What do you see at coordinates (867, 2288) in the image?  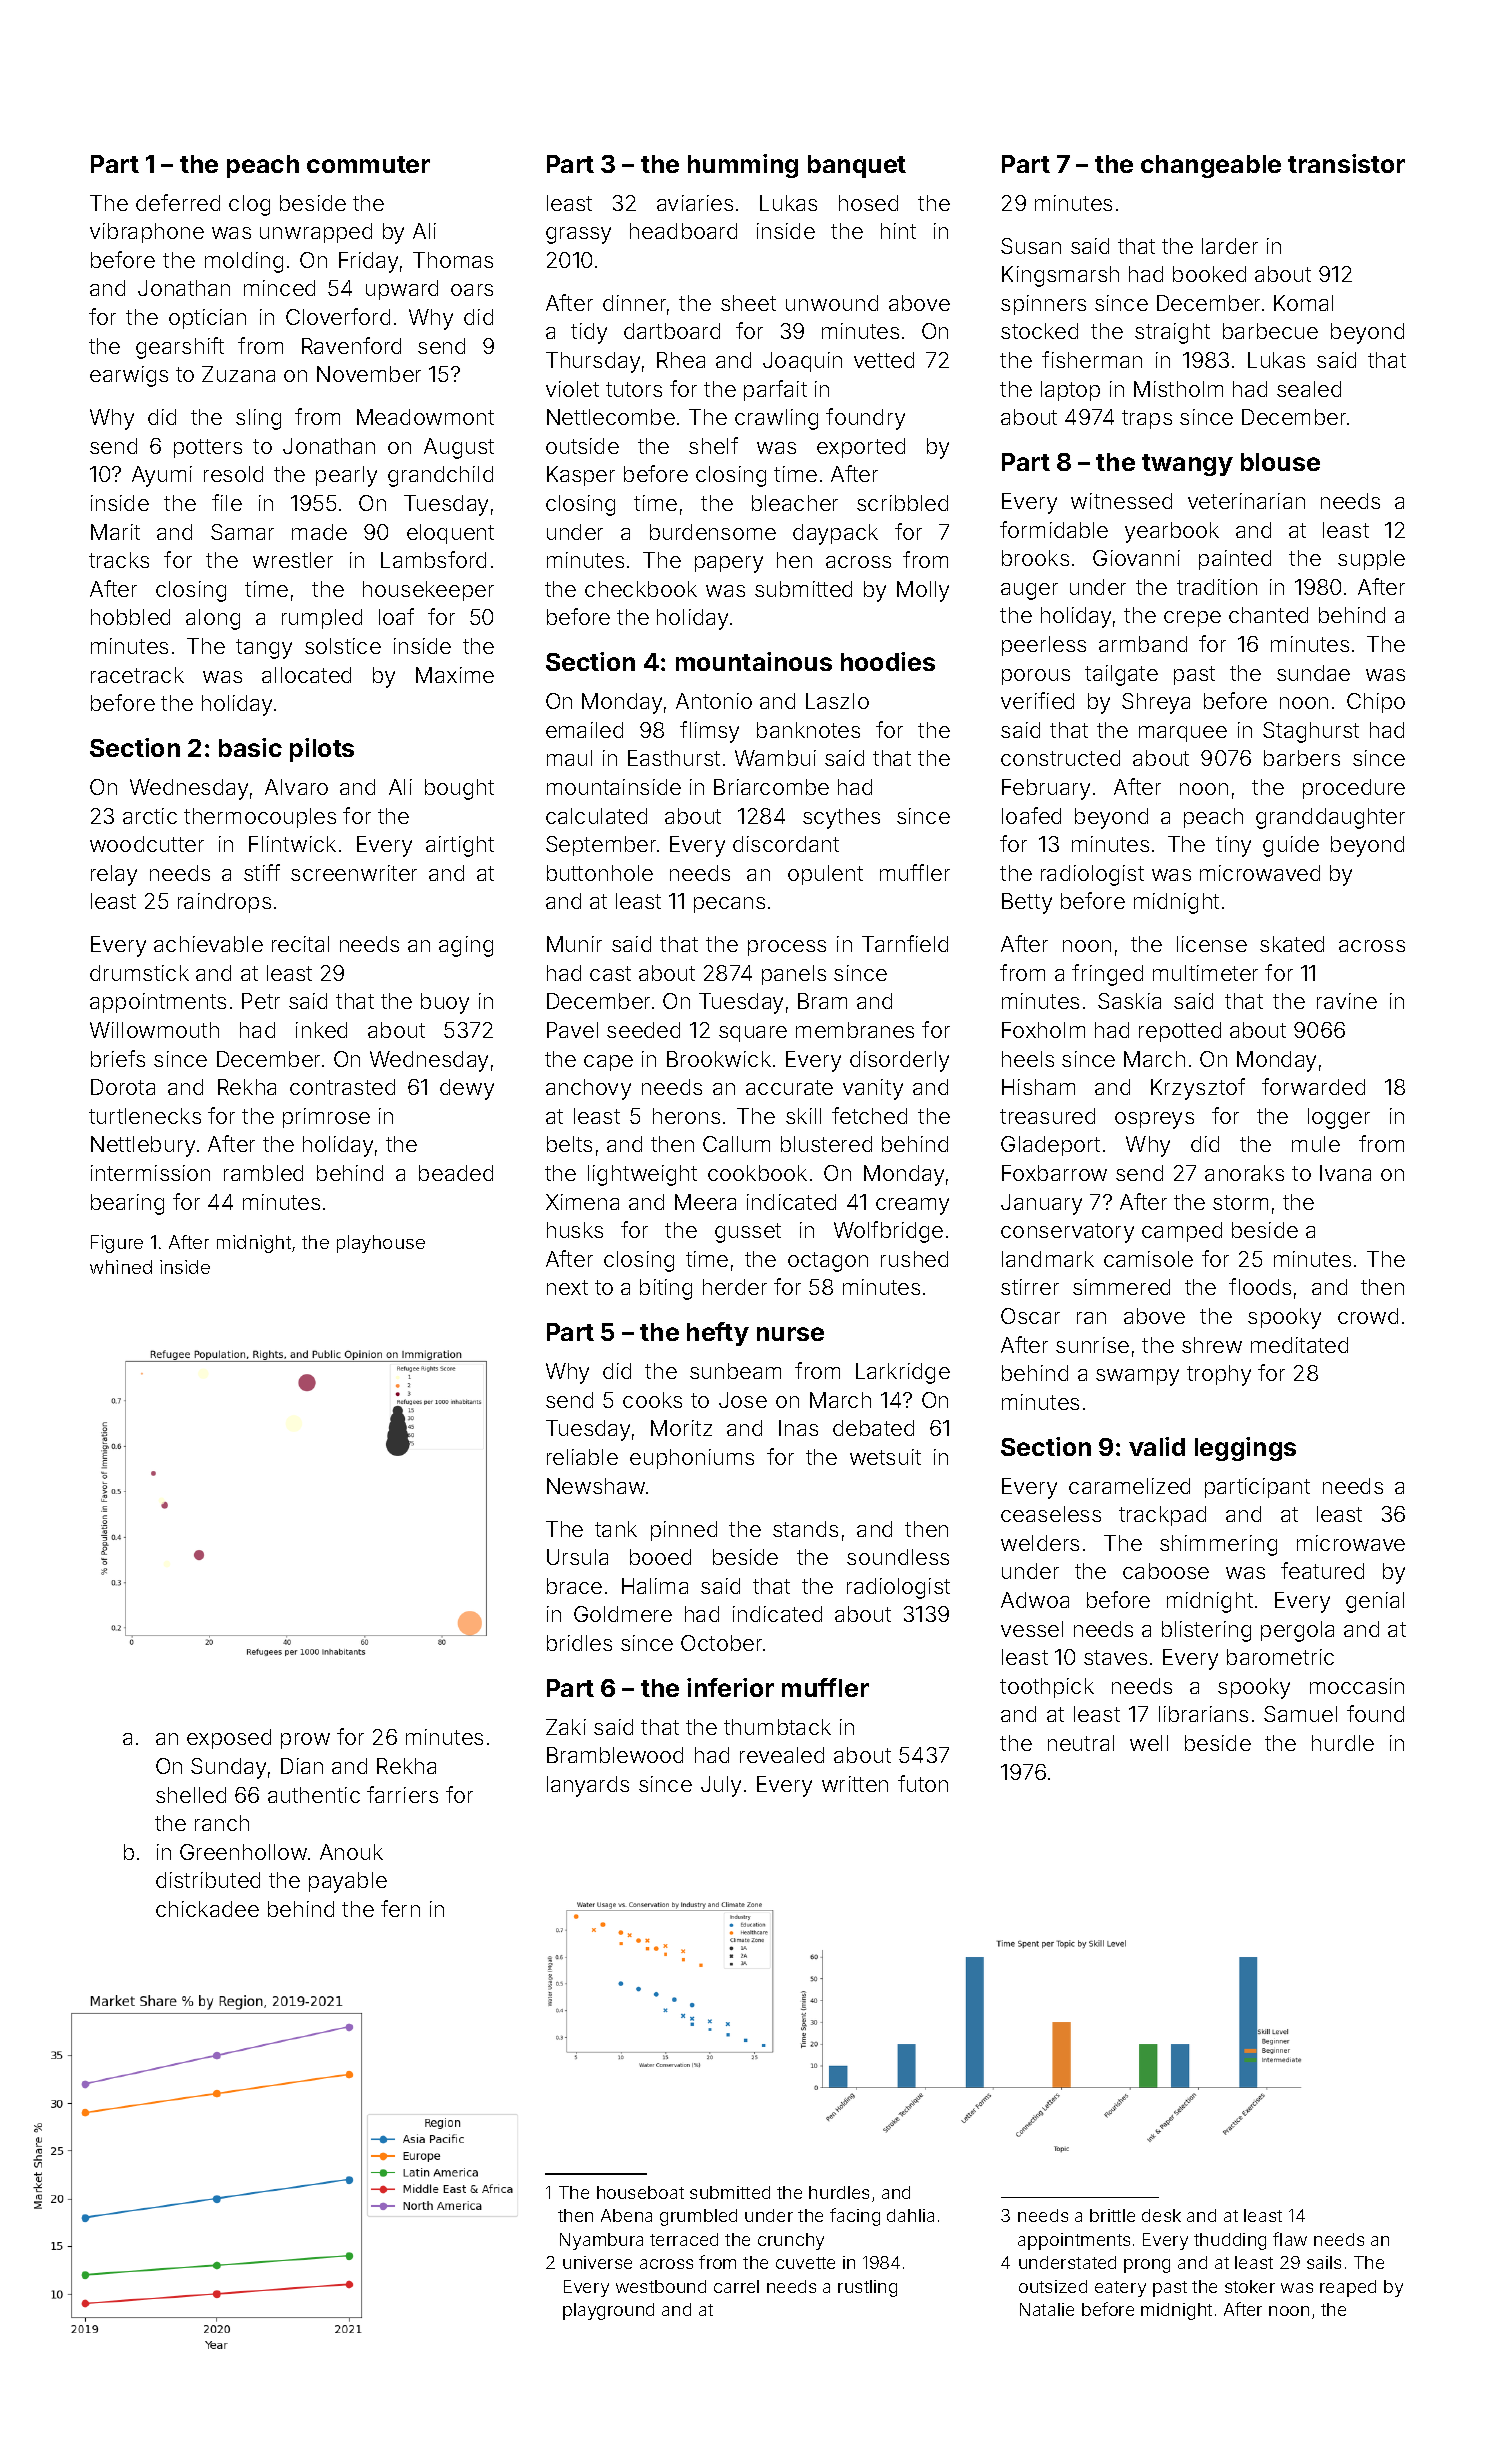 I see `rustling` at bounding box center [867, 2288].
